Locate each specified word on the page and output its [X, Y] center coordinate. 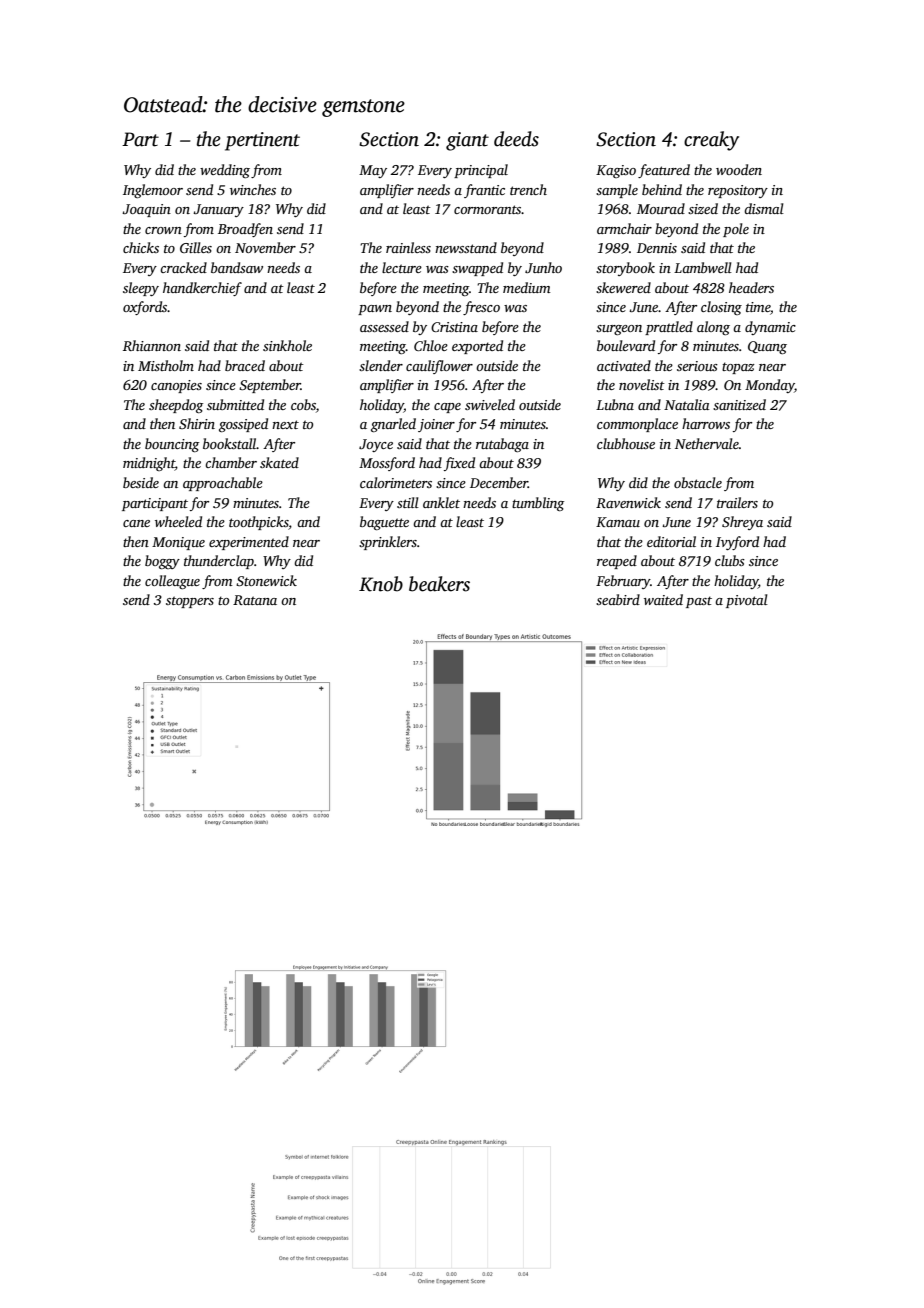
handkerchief [202, 289]
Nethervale [707, 443]
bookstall [230, 443]
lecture [402, 267]
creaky [711, 141]
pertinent [262, 141]
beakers [439, 584]
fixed [459, 464]
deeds [516, 139]
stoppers [190, 602]
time [758, 307]
